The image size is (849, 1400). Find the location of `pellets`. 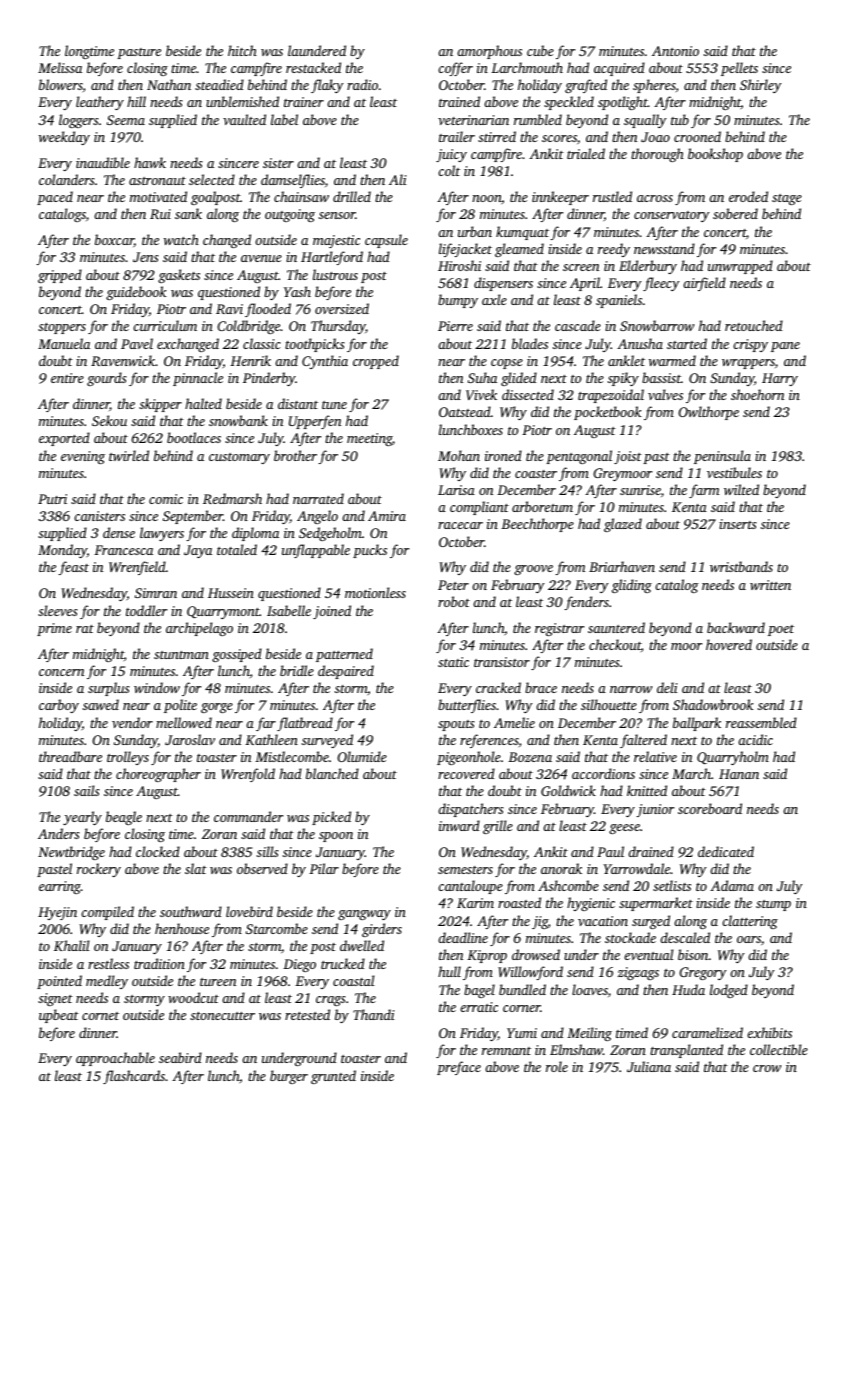

pellets is located at coordinates (739, 69).
